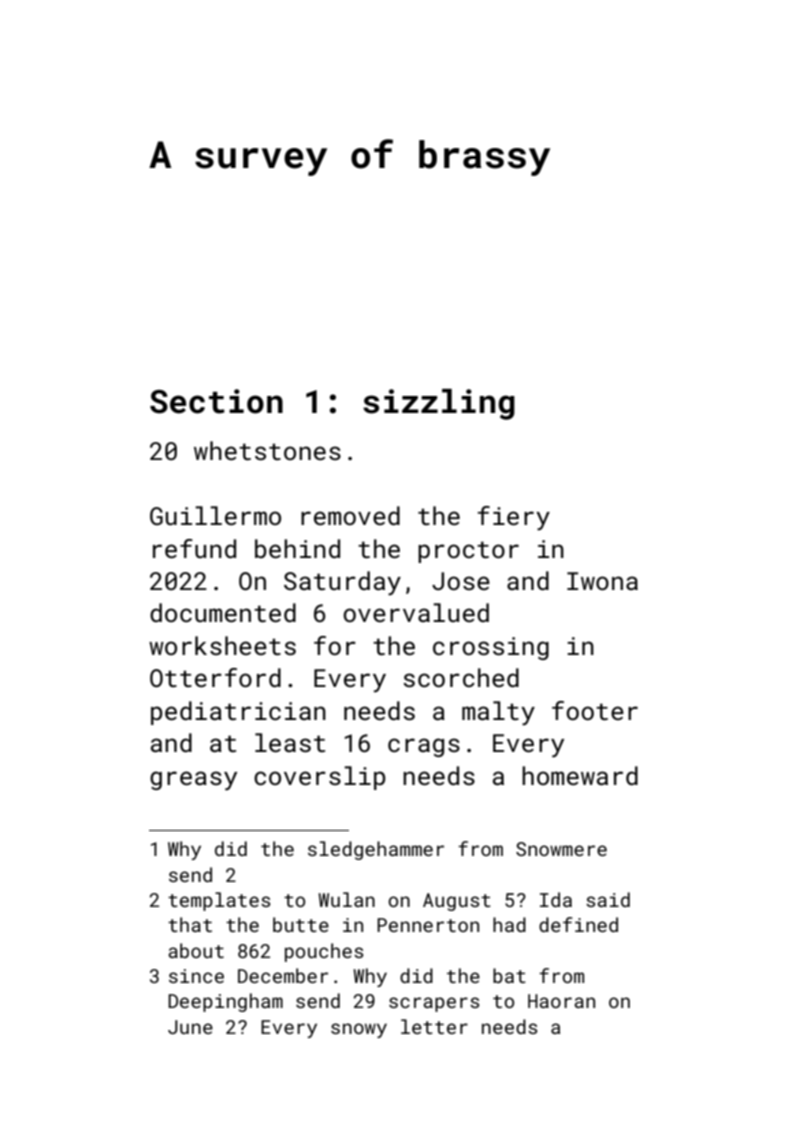 Image resolution: width=800 pixels, height=1135 pixels. Describe the element at coordinates (320, 778) in the page. I see `coverslip` at that location.
